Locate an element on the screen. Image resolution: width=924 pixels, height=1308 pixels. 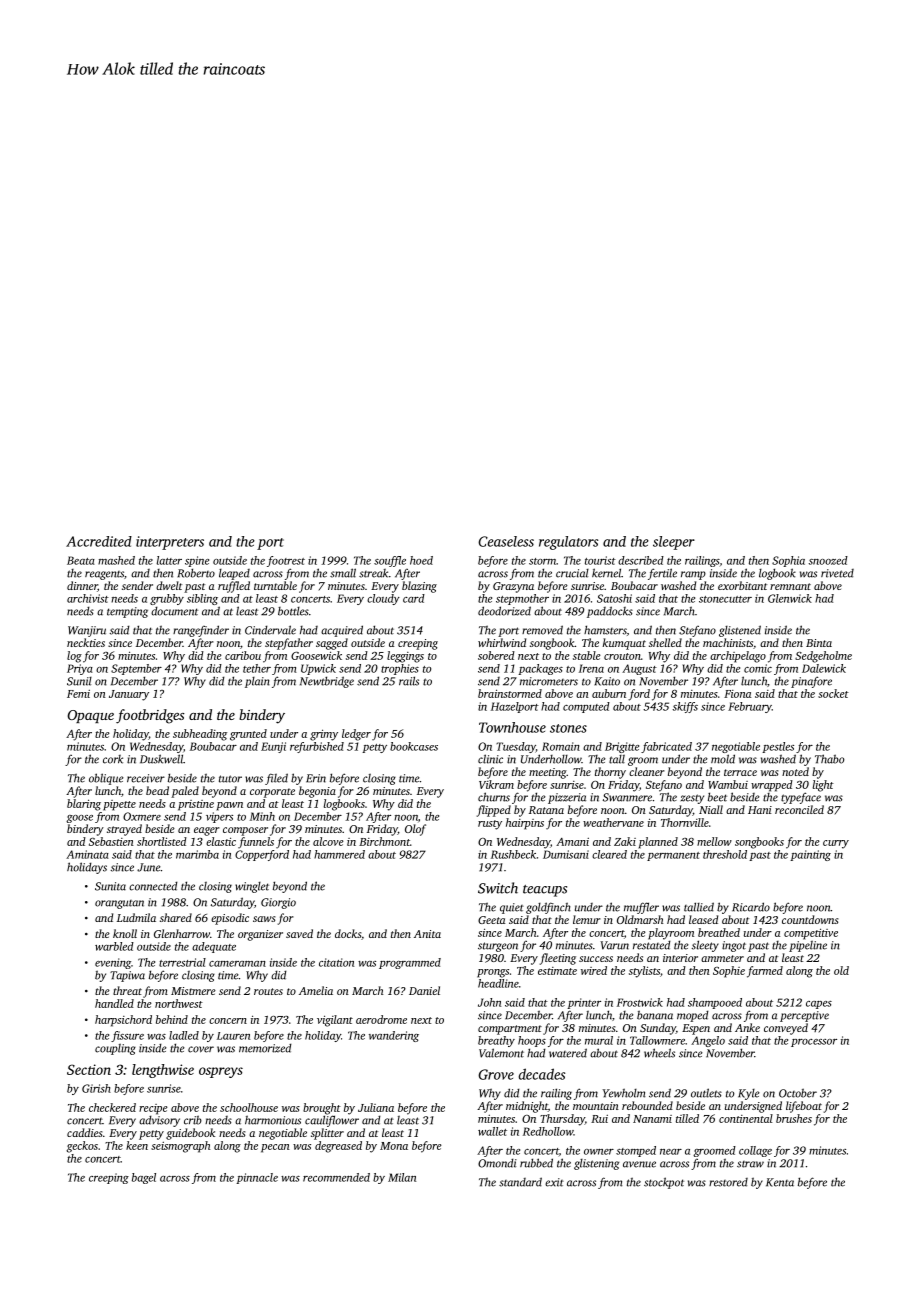
bagel is located at coordinates (144, 1178).
